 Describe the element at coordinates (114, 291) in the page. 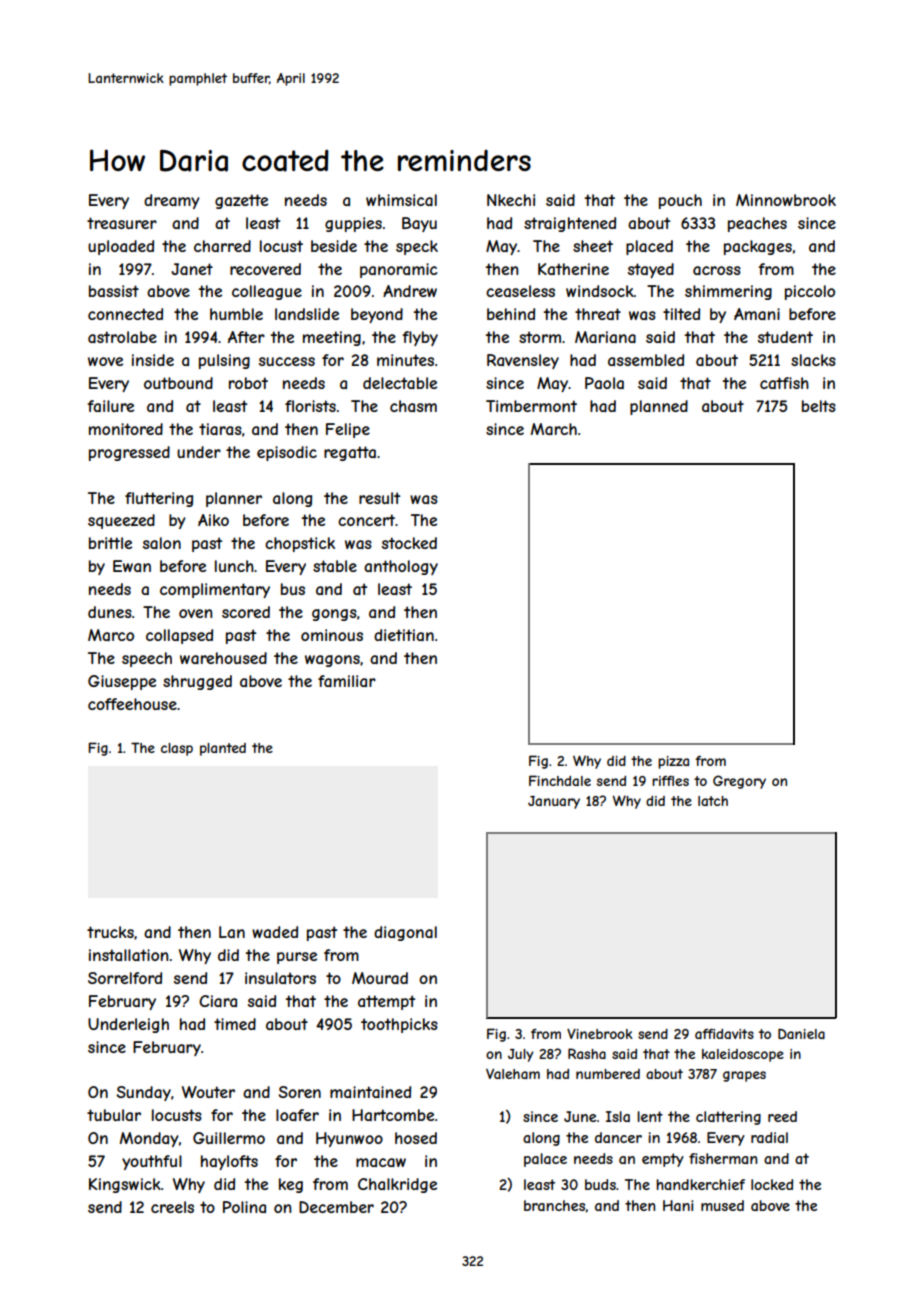

I see `bassist` at that location.
